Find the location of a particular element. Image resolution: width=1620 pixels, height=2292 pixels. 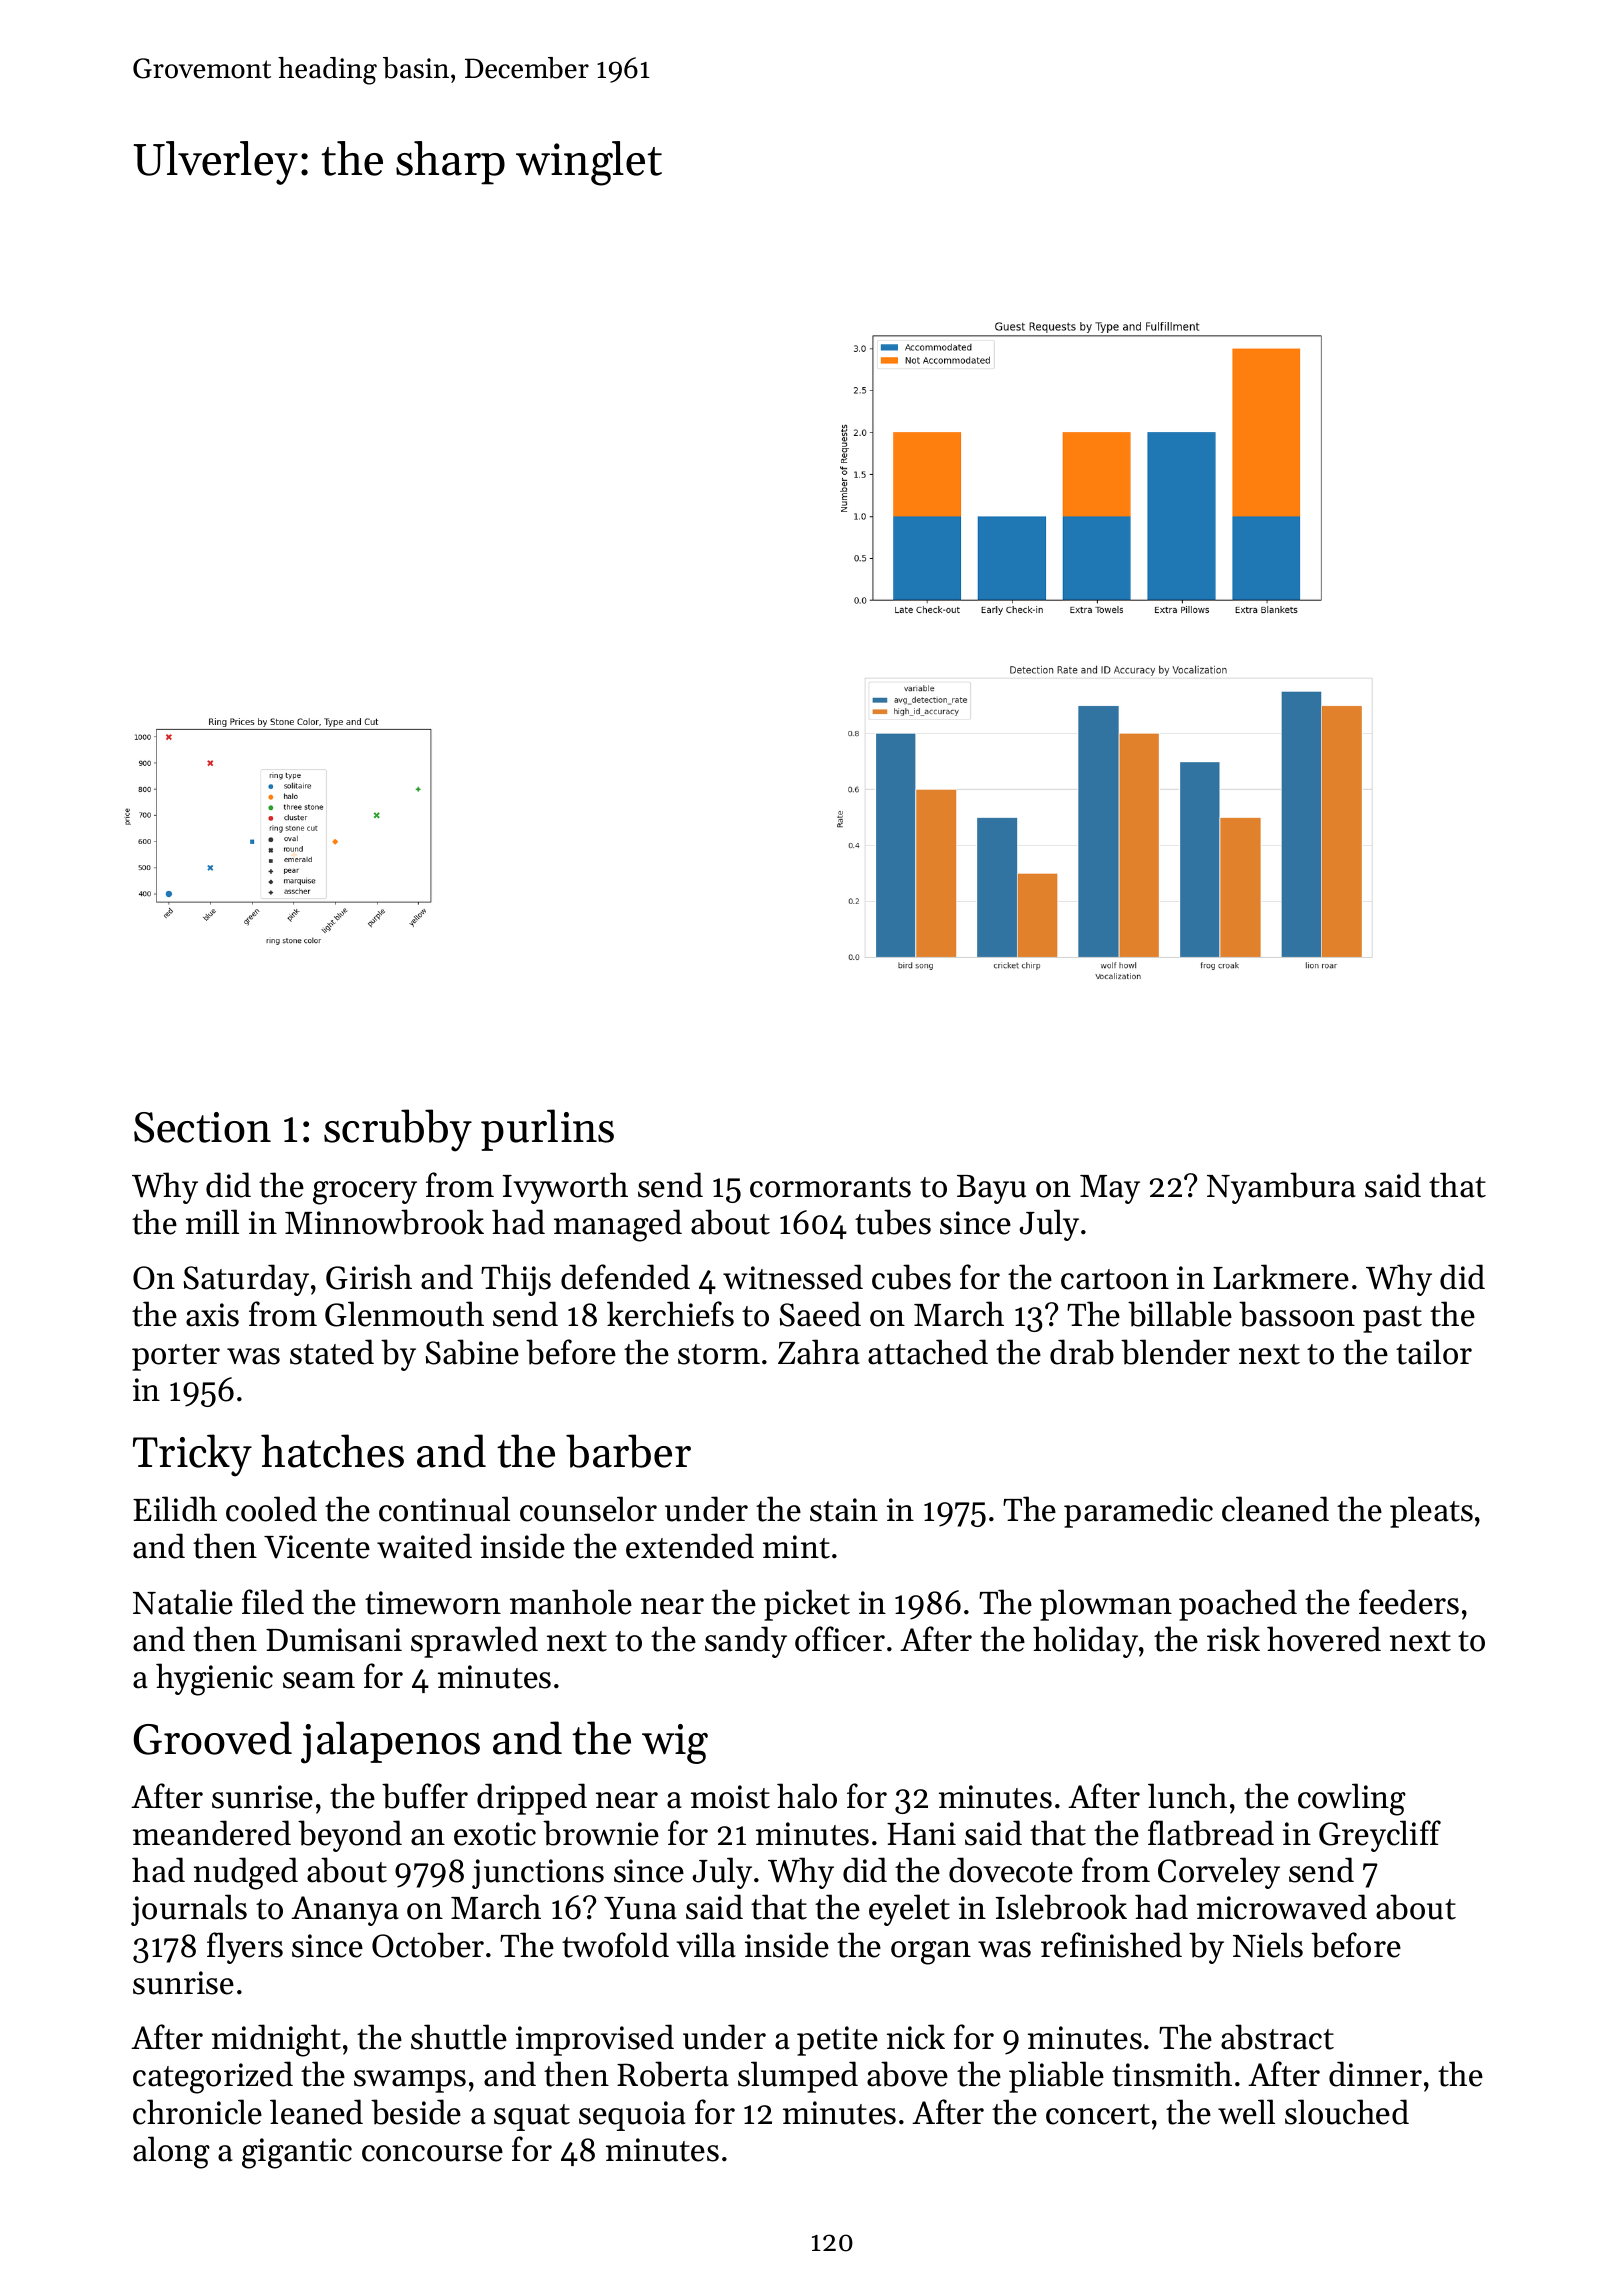

purlins is located at coordinates (547, 1130).
